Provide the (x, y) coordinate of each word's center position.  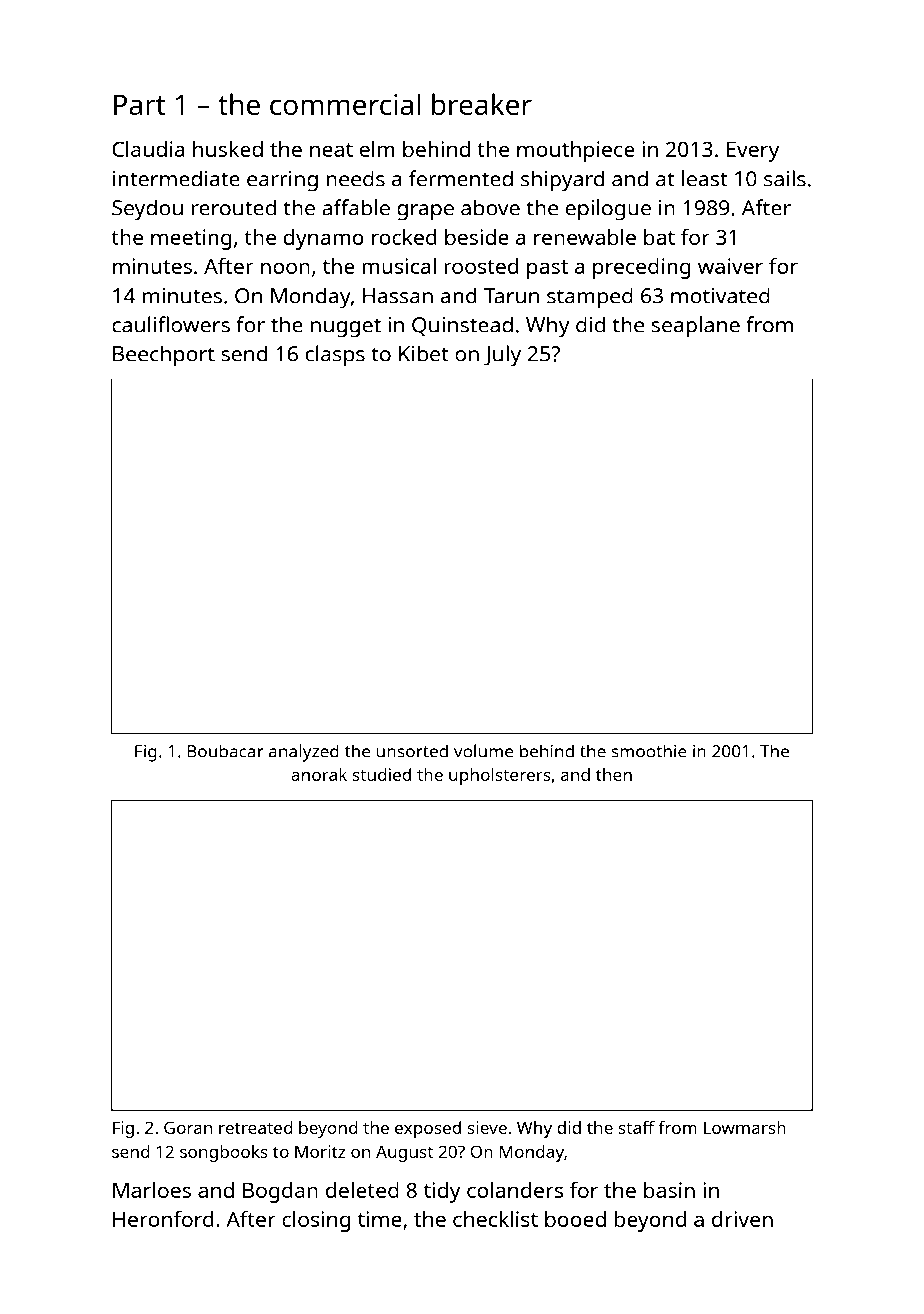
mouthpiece (576, 151)
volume (483, 751)
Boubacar (225, 751)
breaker (482, 104)
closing (316, 1221)
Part (140, 105)
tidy (442, 1192)
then (614, 774)
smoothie (649, 751)
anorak (319, 774)
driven (742, 1219)
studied (382, 774)
